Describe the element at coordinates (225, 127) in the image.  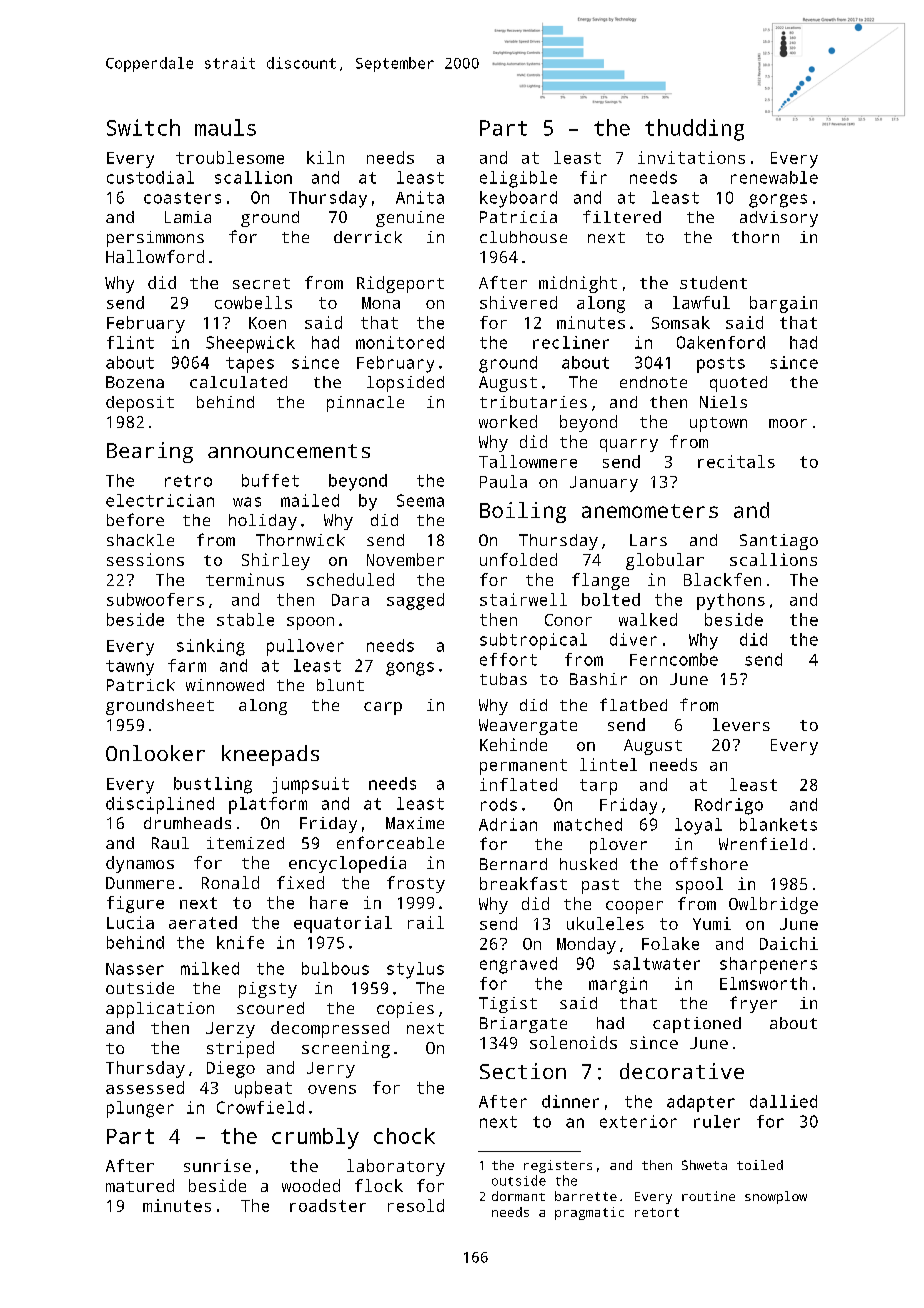
I see `mauls` at that location.
